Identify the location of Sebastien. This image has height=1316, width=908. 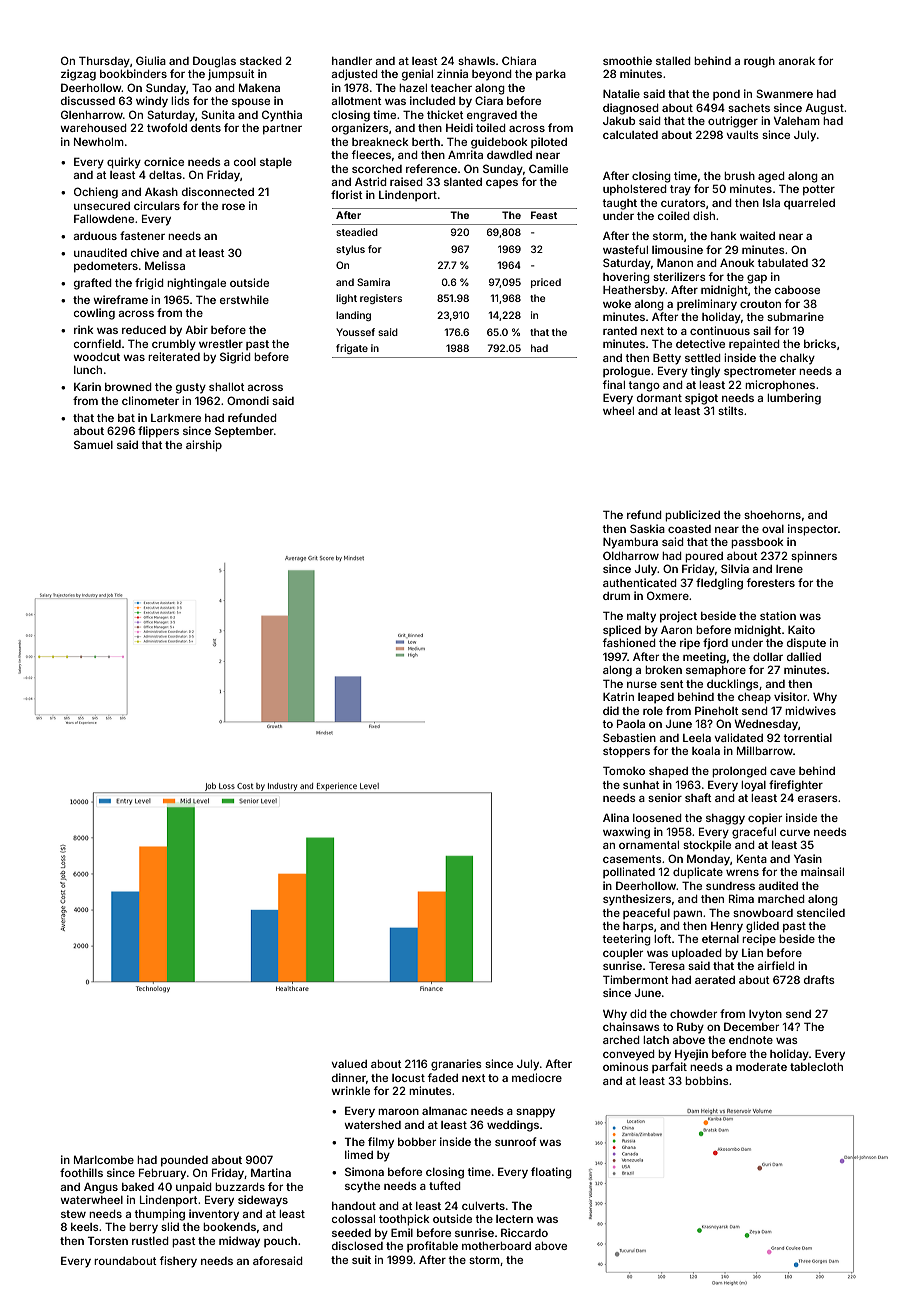
(629, 737).
